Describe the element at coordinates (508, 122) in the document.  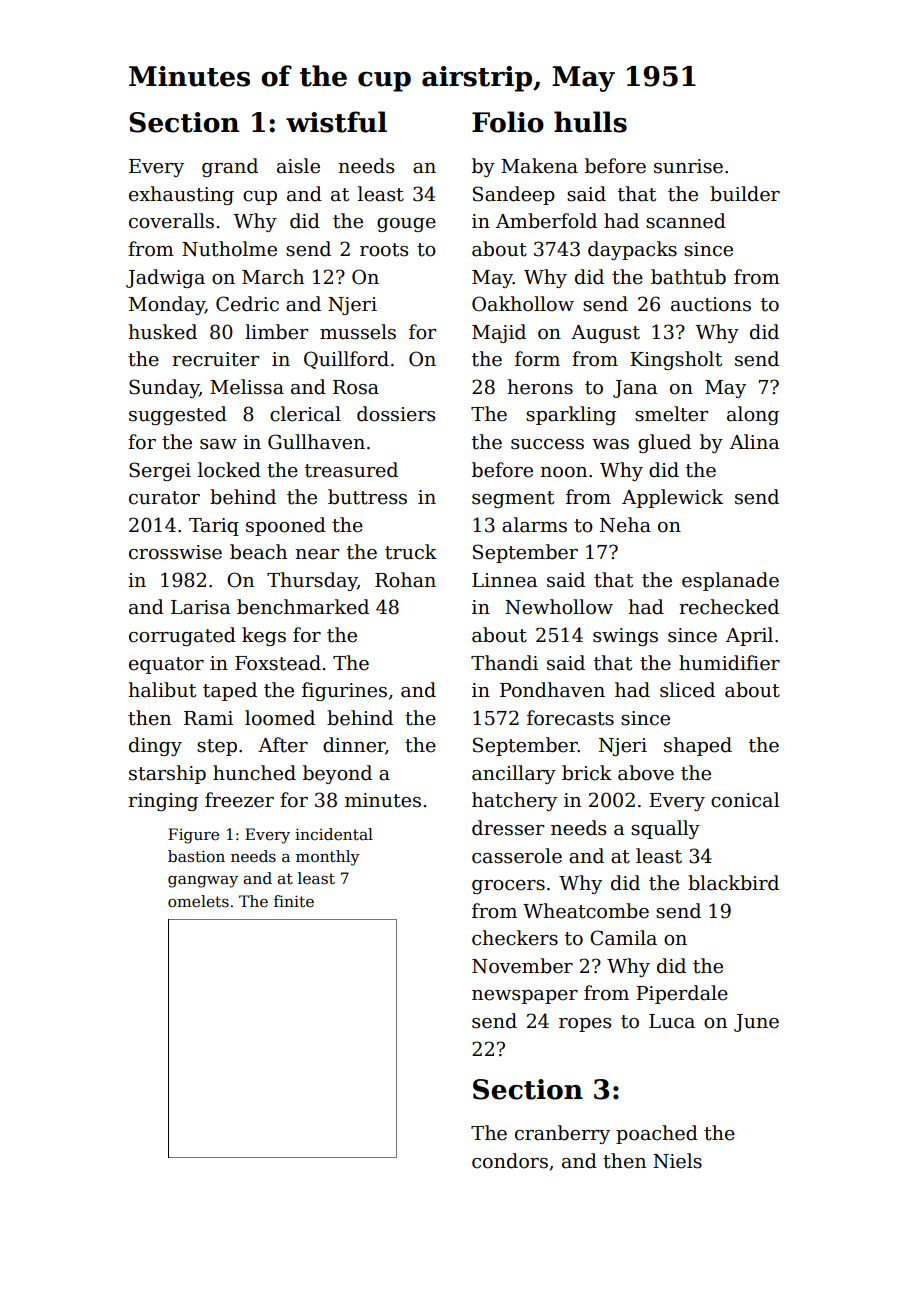
I see `Folio` at that location.
